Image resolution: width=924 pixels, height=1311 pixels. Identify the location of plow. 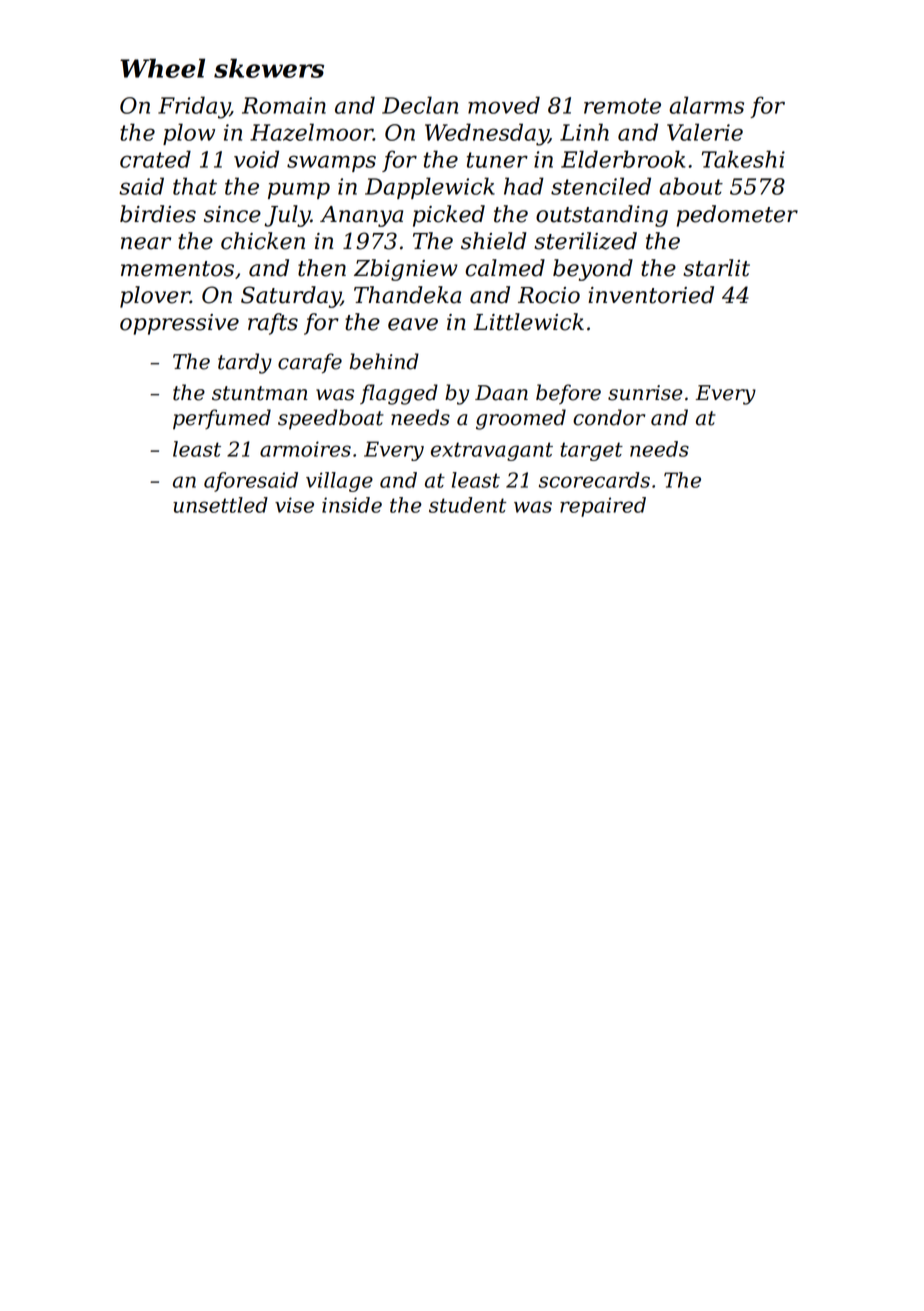
(189, 134).
